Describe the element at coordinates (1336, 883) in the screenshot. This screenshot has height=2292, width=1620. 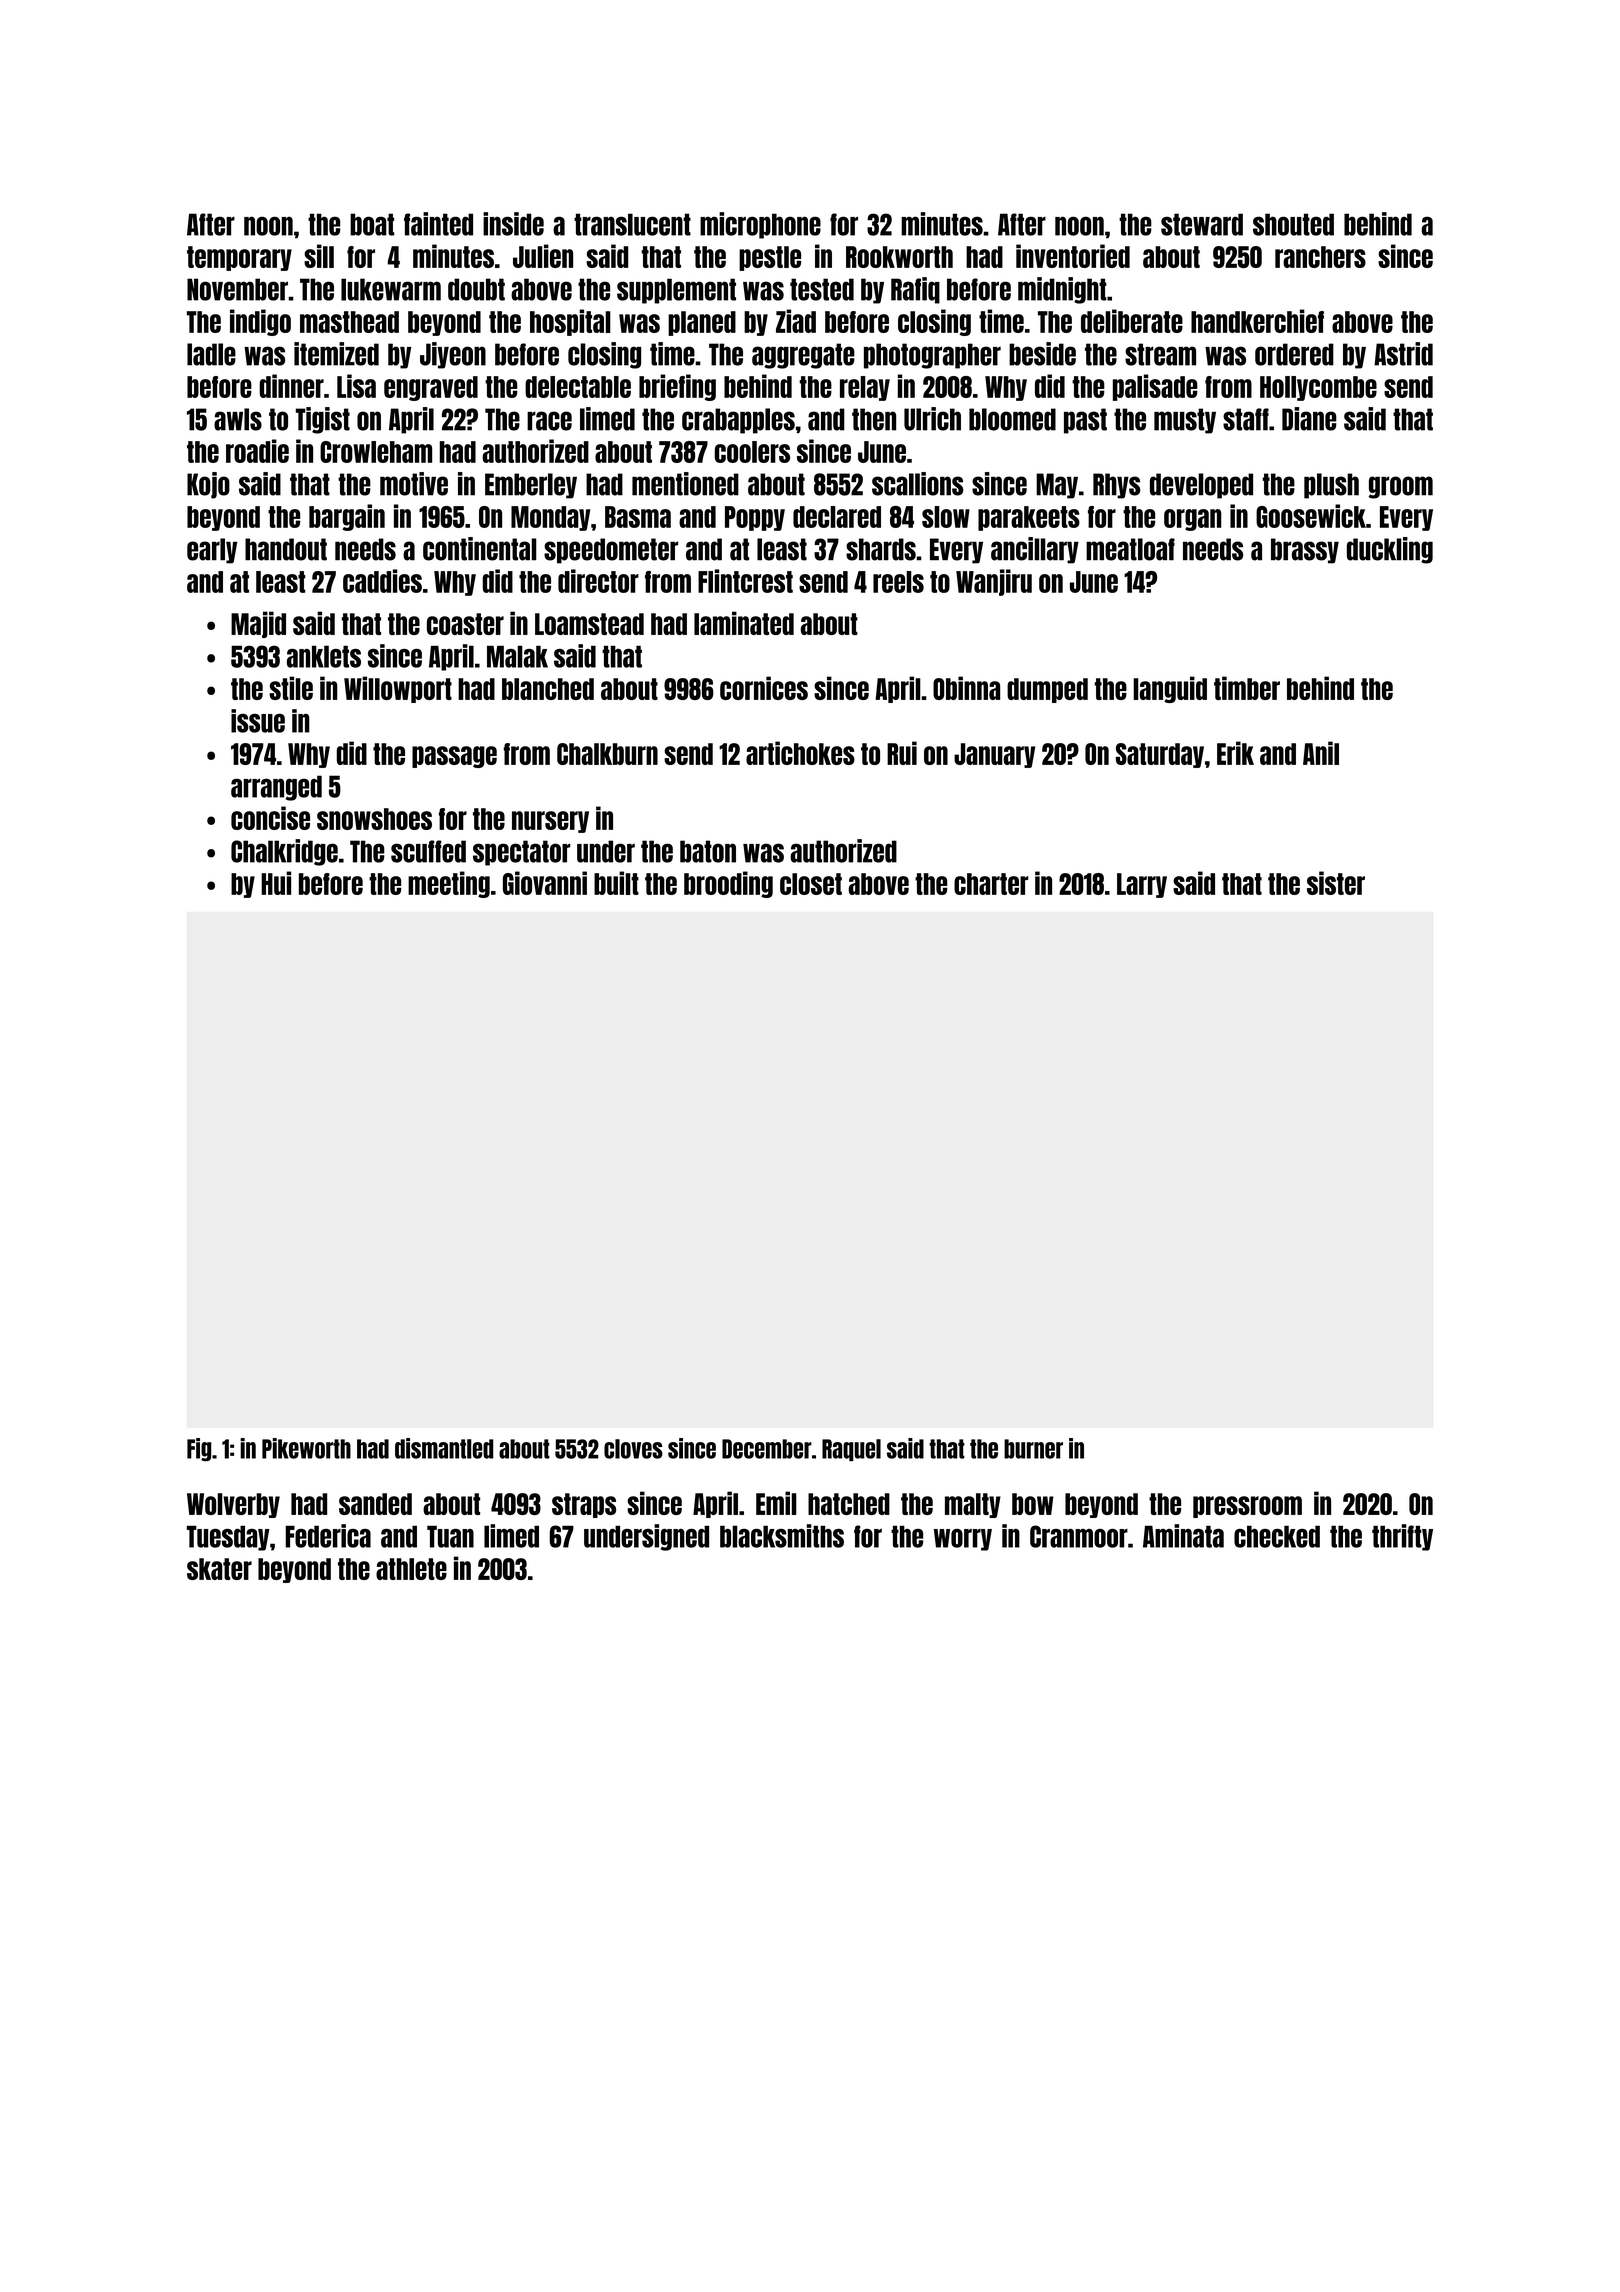
I see `sister` at that location.
